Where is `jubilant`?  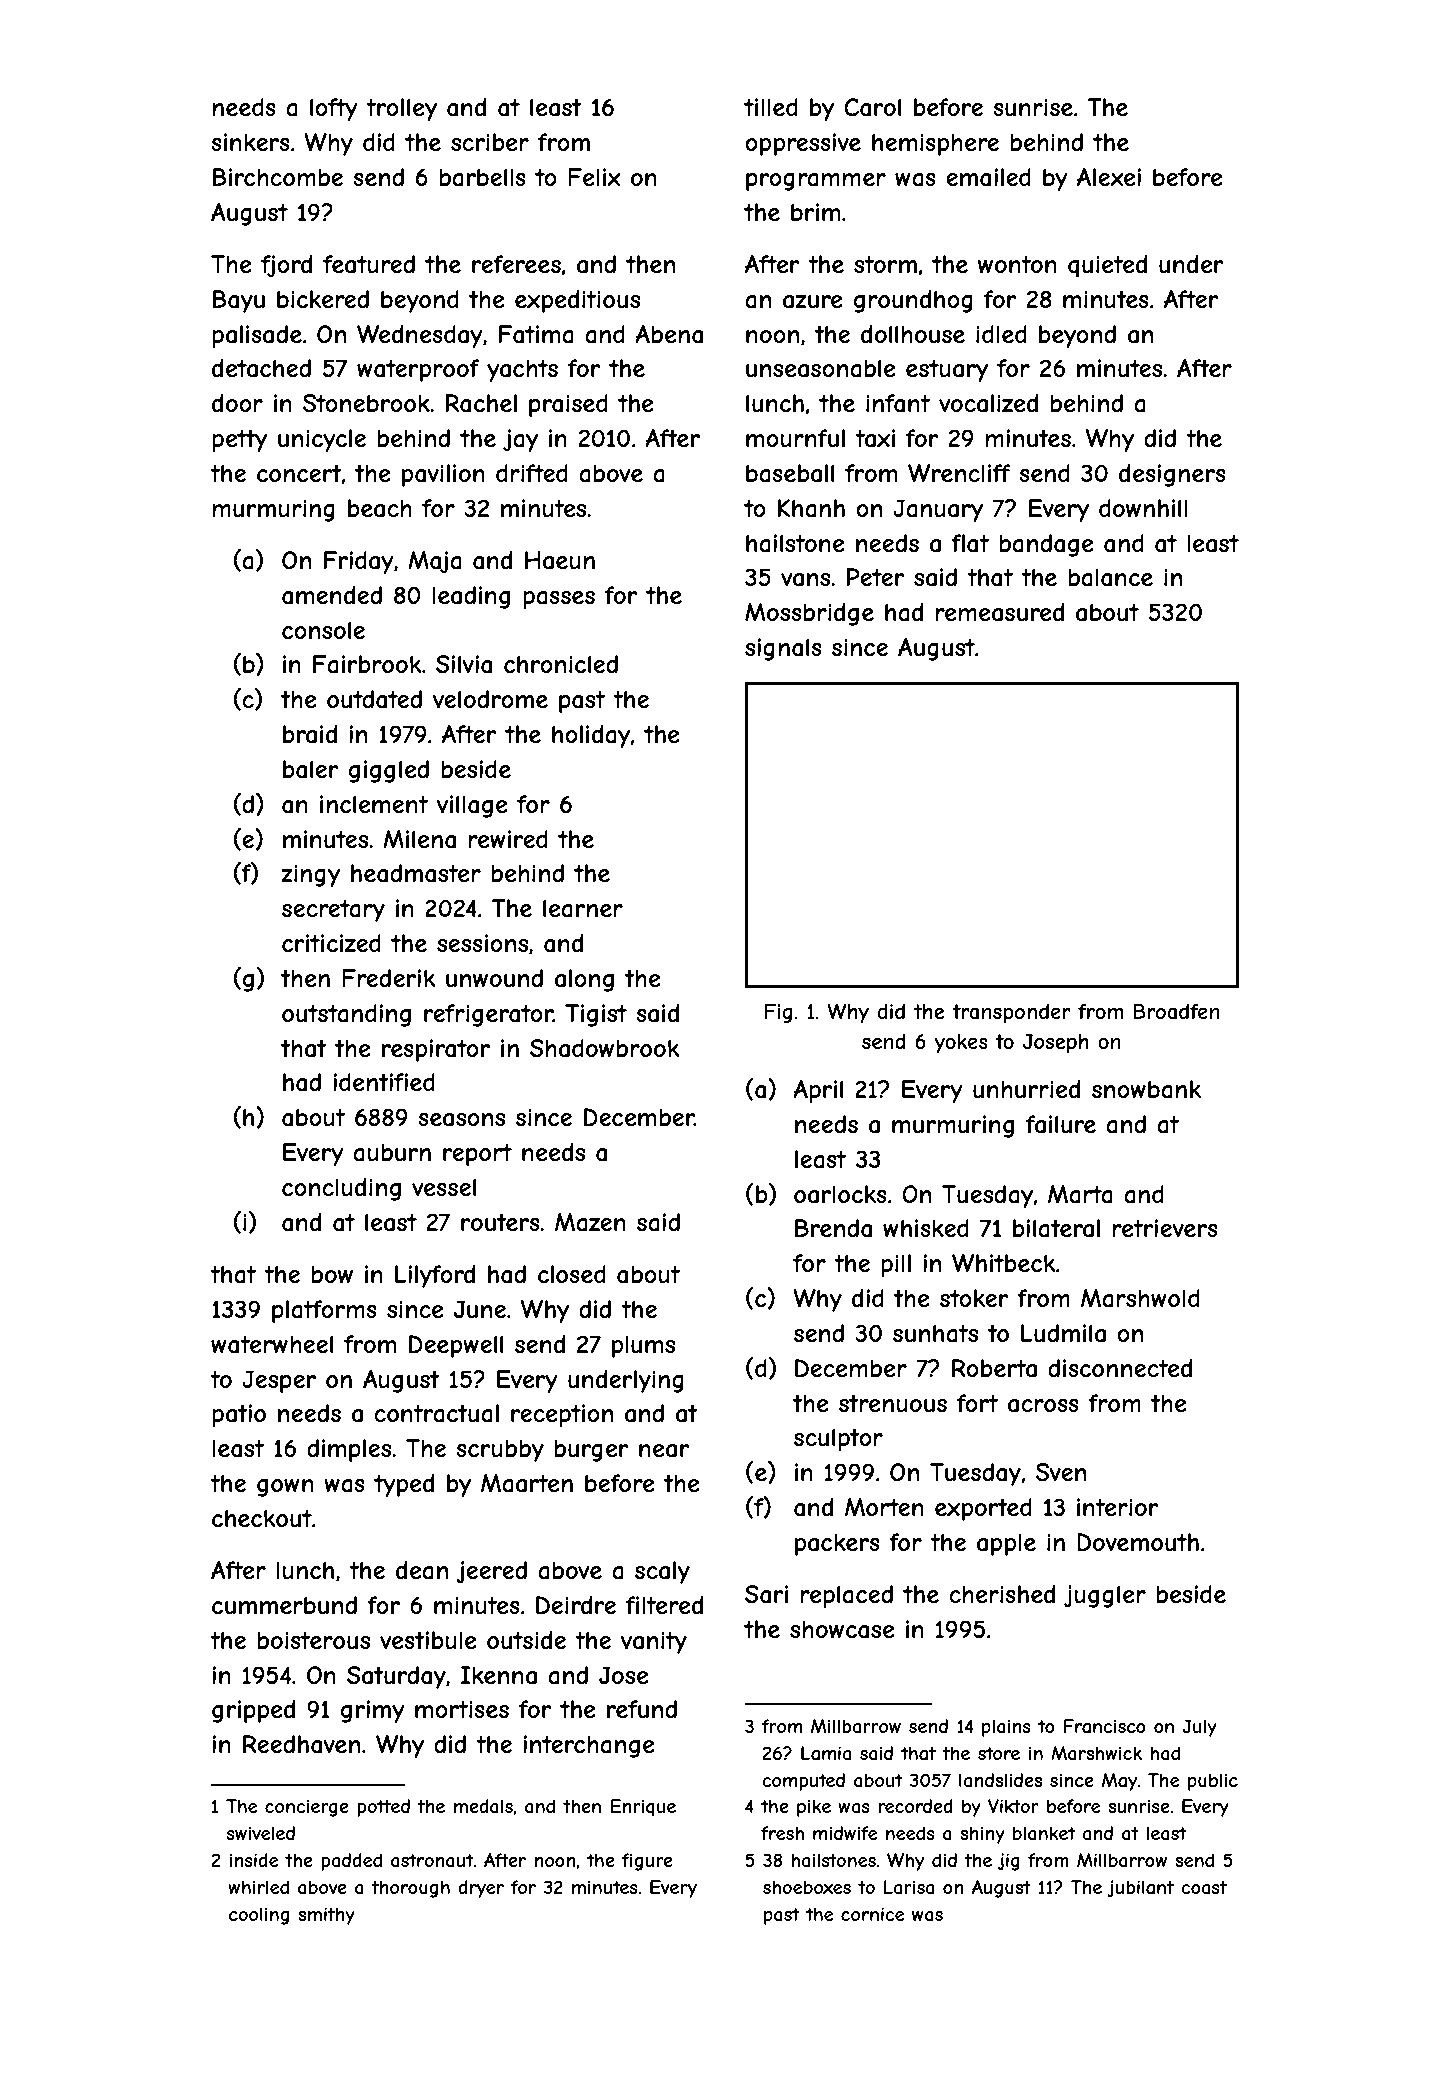
jubilant is located at coordinates (1140, 1889).
